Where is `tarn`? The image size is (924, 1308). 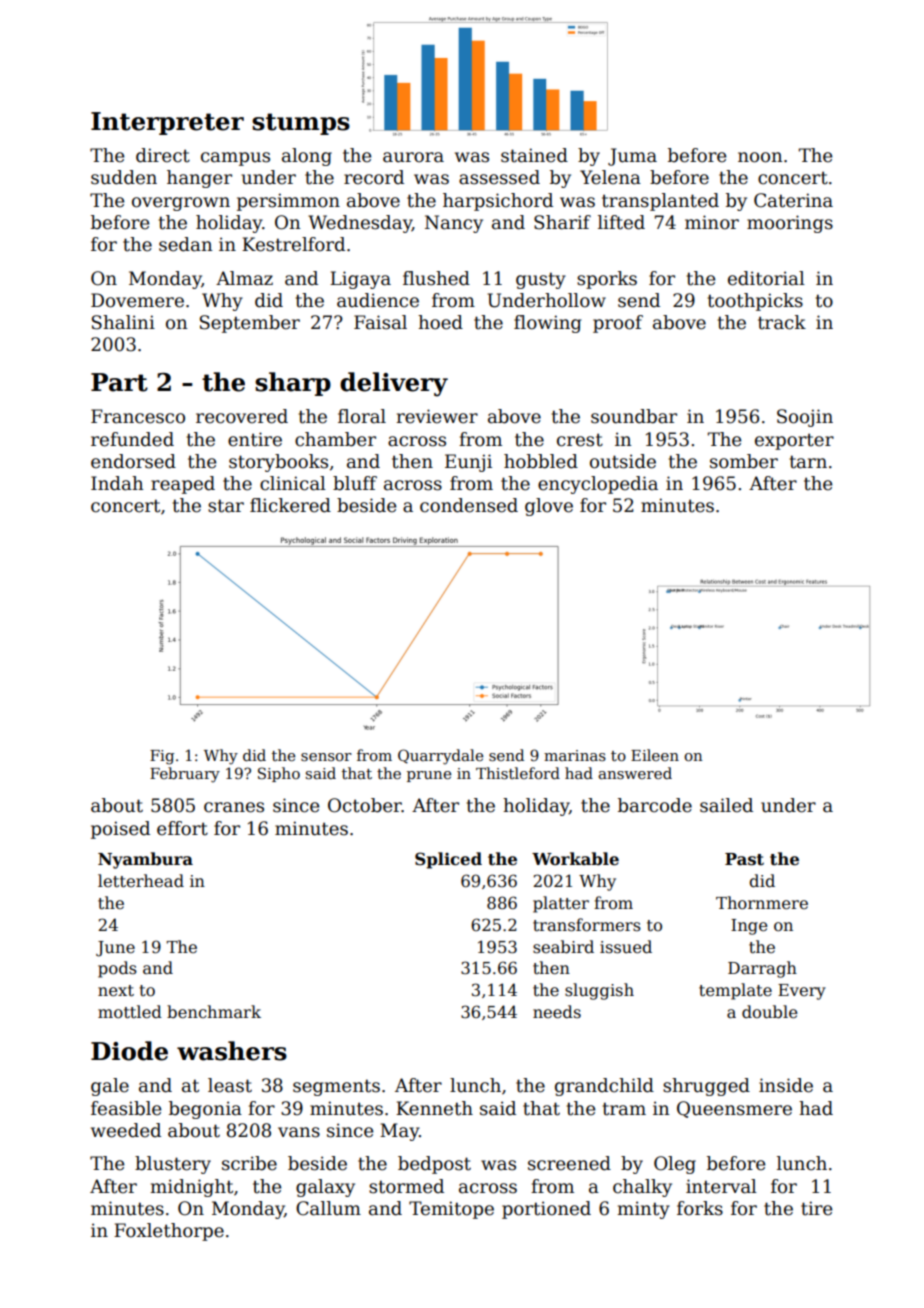 tarn is located at coordinates (808, 462).
